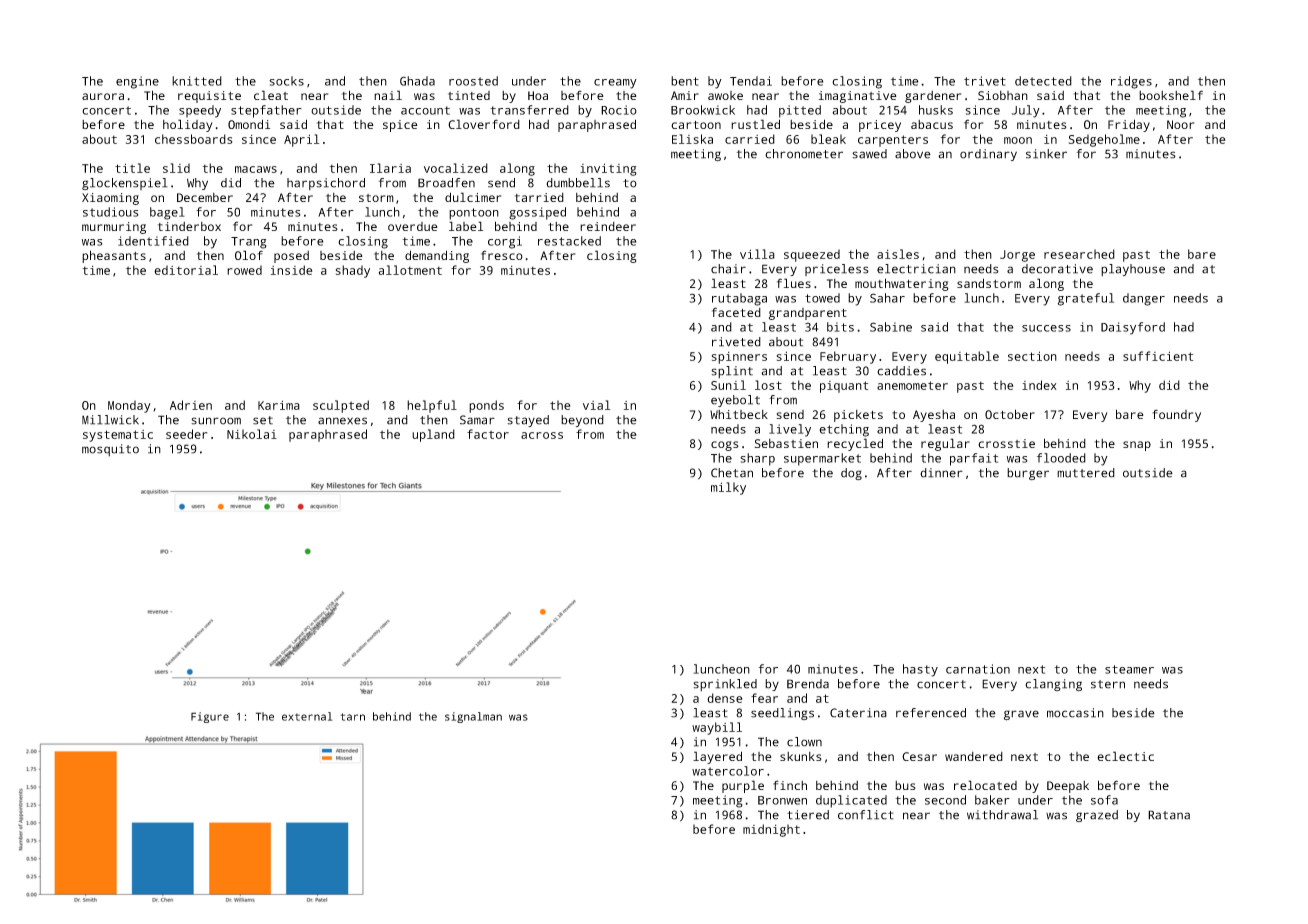  Describe the element at coordinates (1053, 685) in the document. I see `clanging` at that location.
